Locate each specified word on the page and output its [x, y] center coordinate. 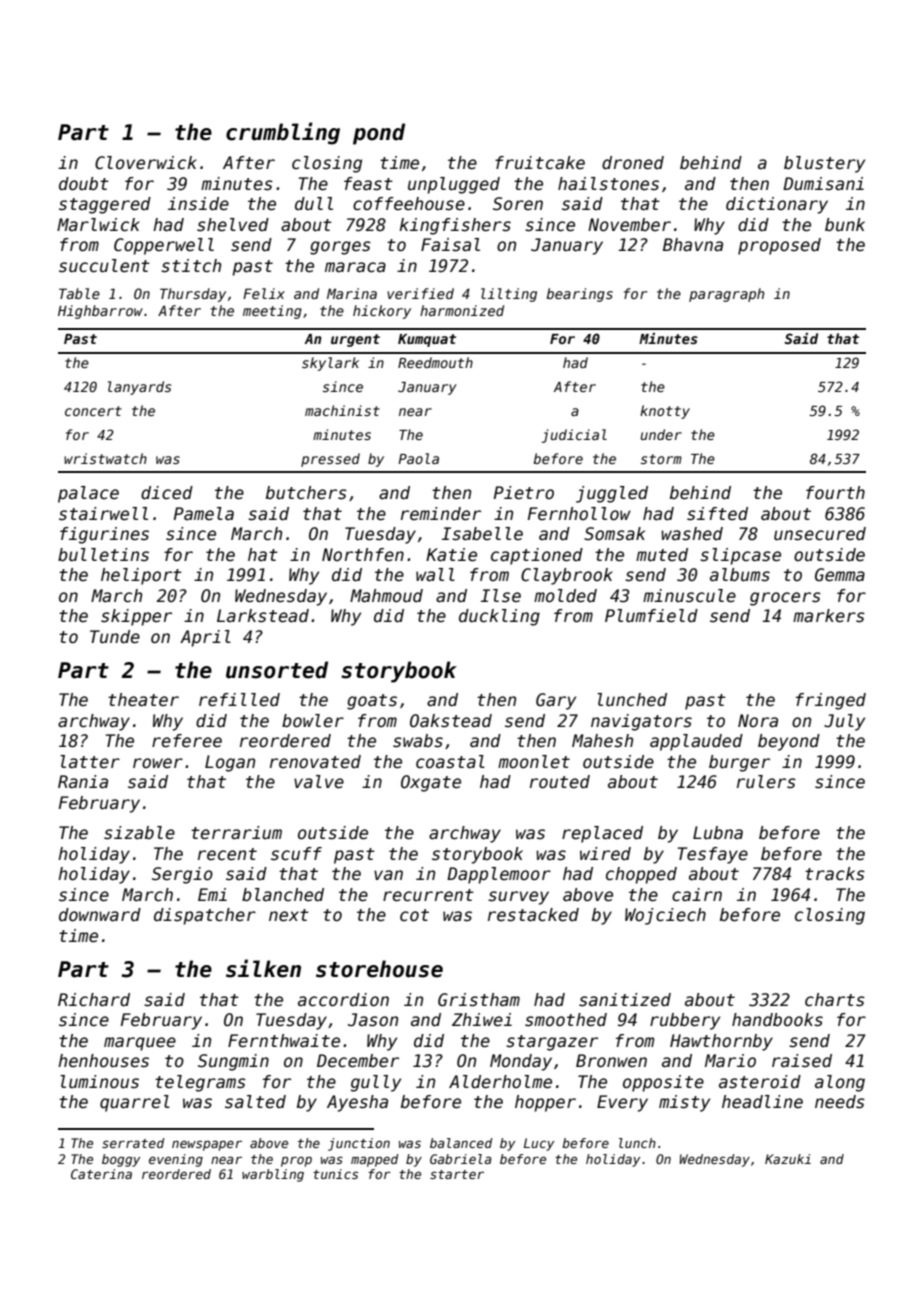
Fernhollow [579, 514]
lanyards [139, 388]
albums [740, 575]
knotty [665, 412]
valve [319, 782]
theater [143, 700]
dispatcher [205, 916]
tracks [835, 874]
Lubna [718, 833]
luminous [99, 1082]
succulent [104, 266]
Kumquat [427, 340]
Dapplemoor [499, 875]
